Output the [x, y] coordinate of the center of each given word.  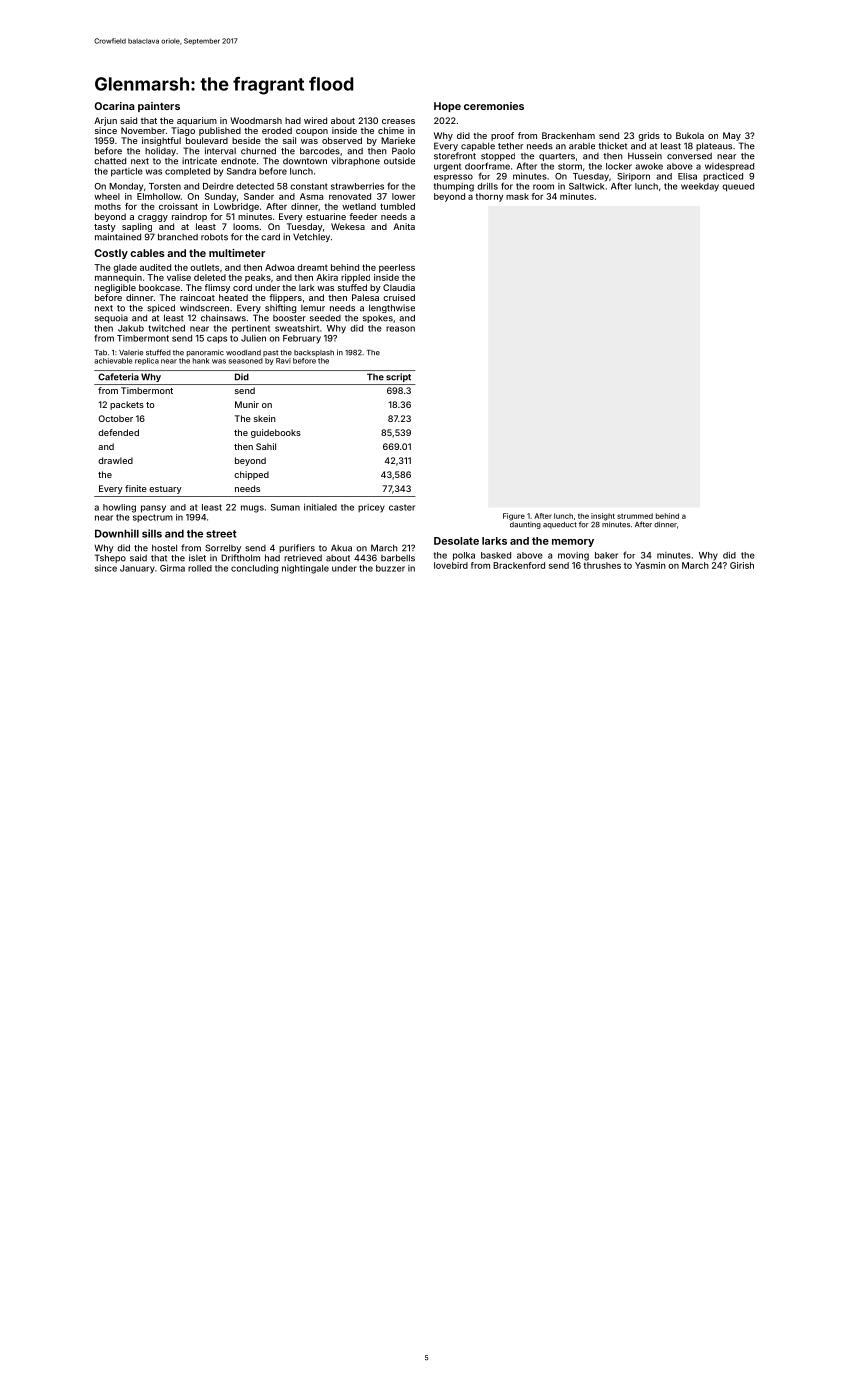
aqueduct [560, 525]
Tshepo [110, 558]
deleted [210, 277]
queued [738, 187]
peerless [397, 268]
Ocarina [115, 106]
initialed [320, 507]
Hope [447, 107]
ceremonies [494, 106]
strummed [635, 516]
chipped [251, 475]
